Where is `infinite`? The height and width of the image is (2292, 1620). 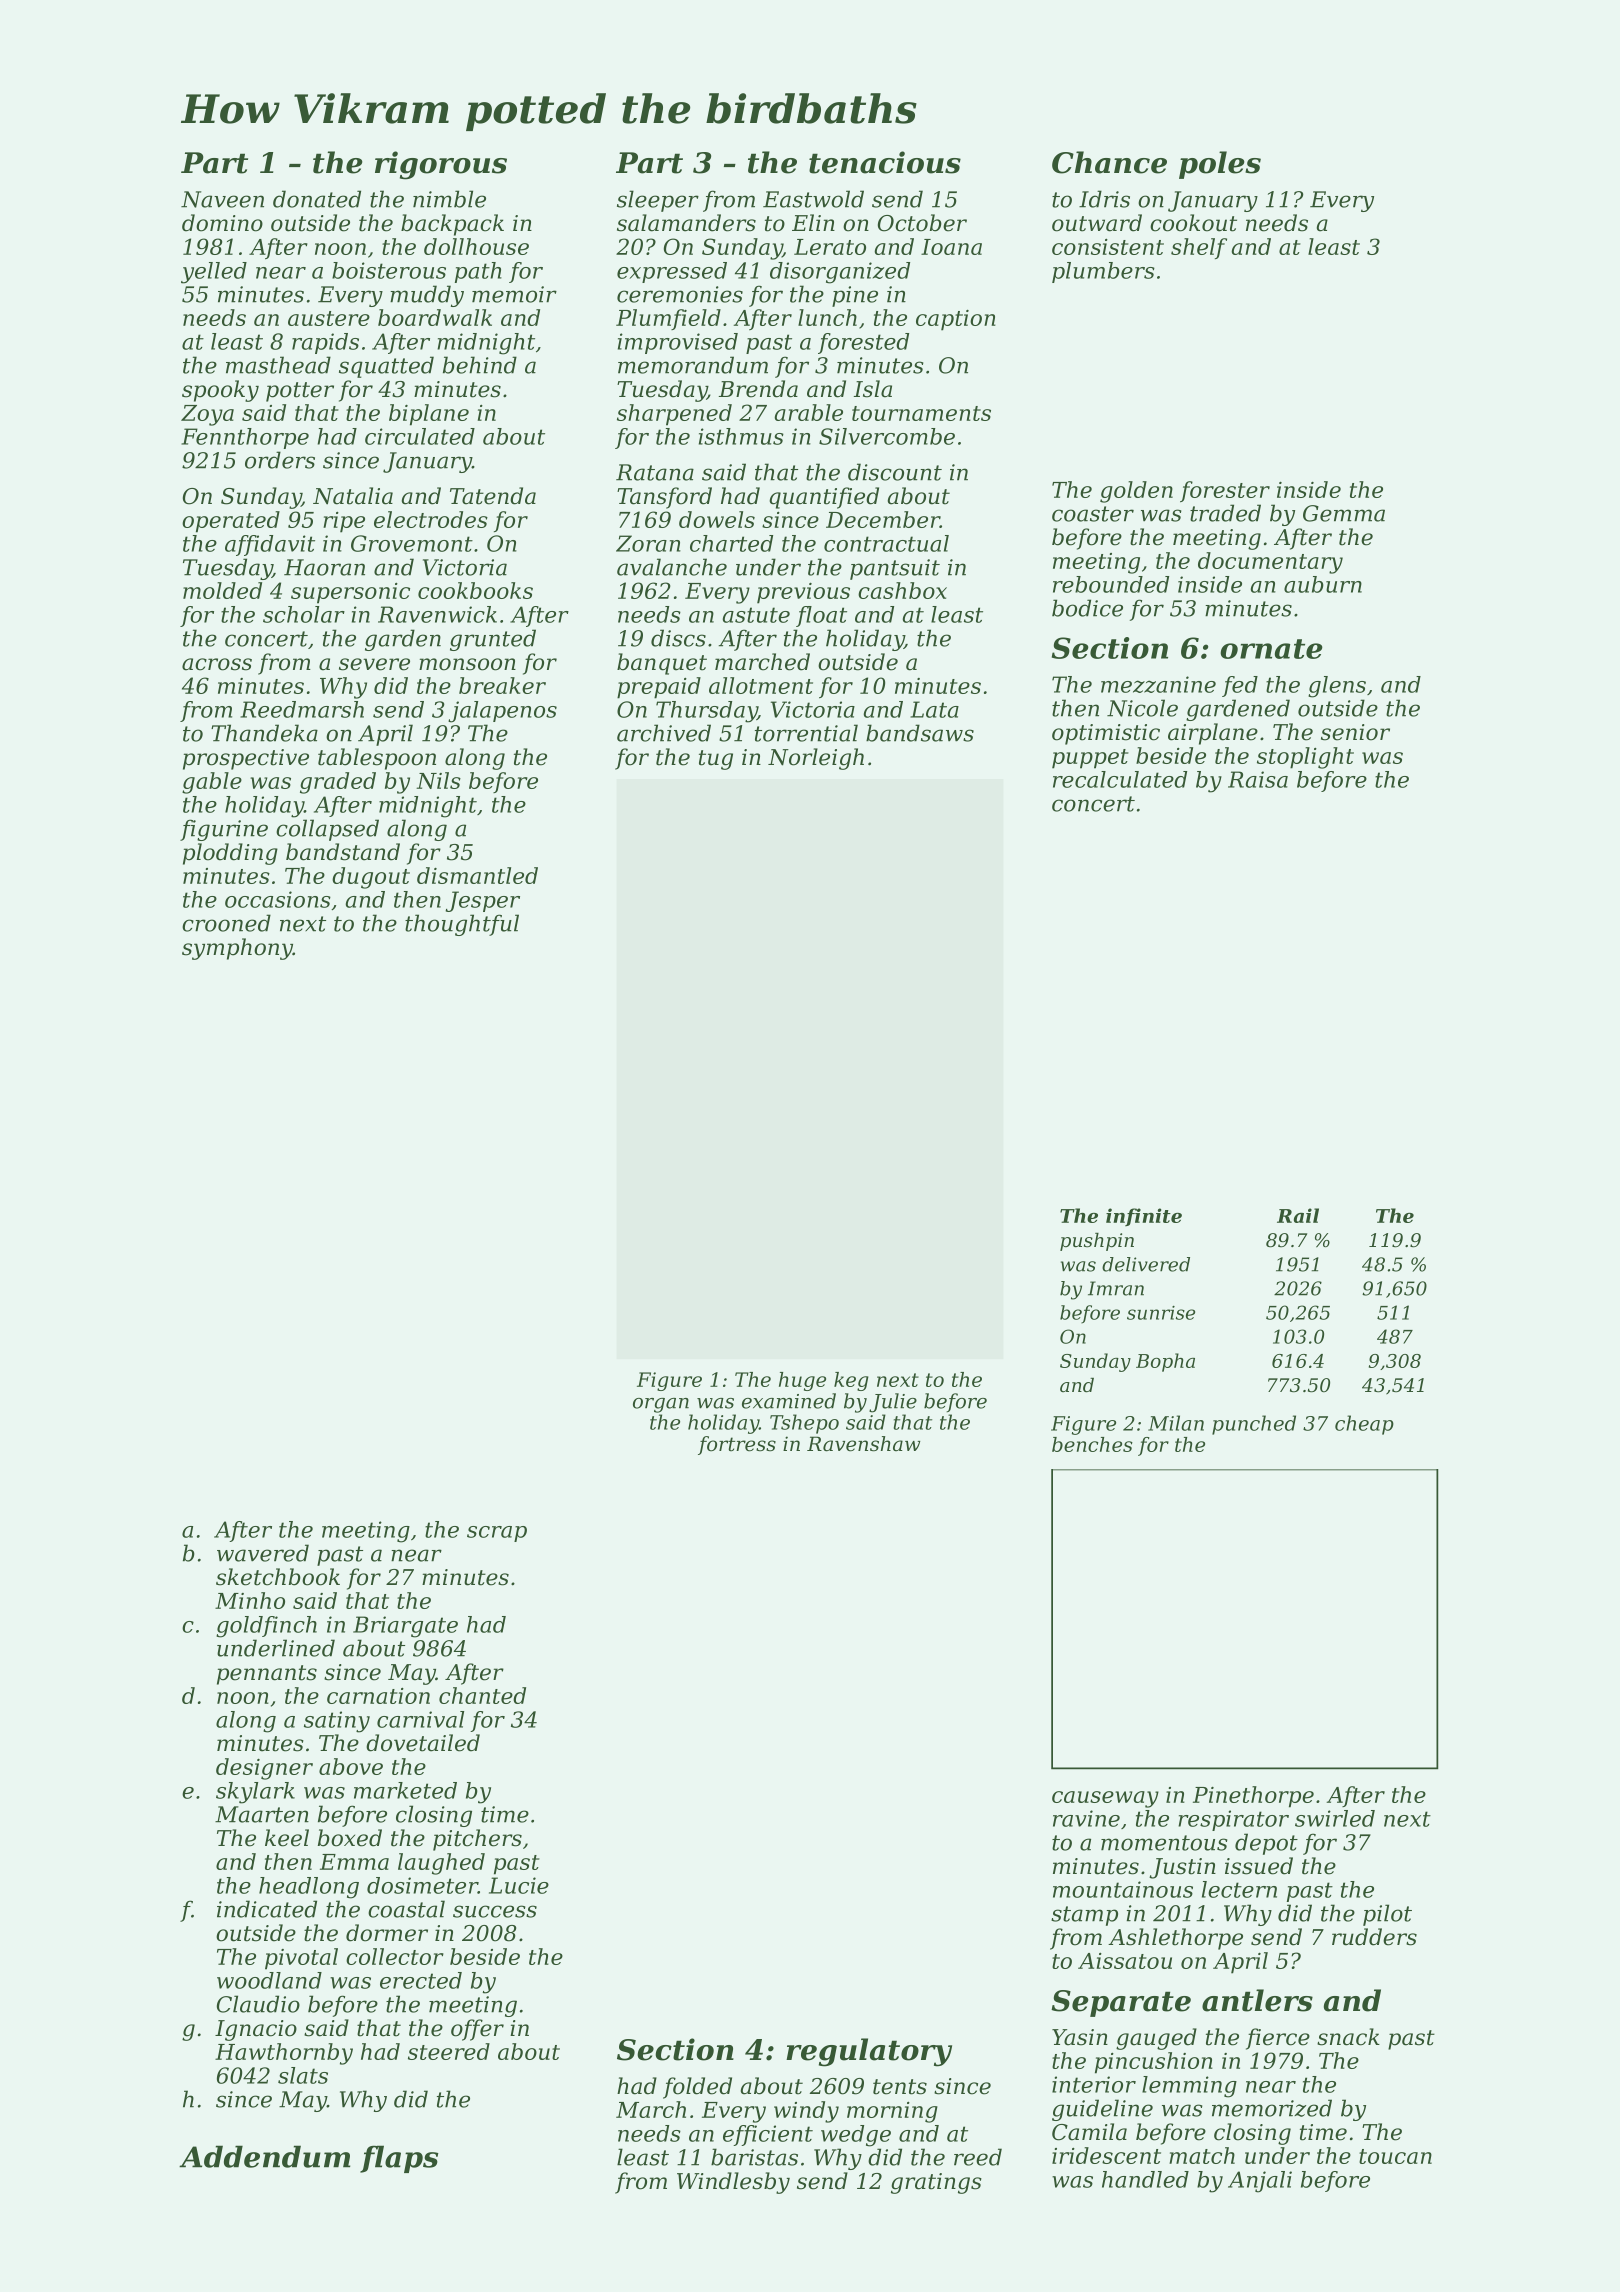
infinite is located at coordinates (1144, 1217).
